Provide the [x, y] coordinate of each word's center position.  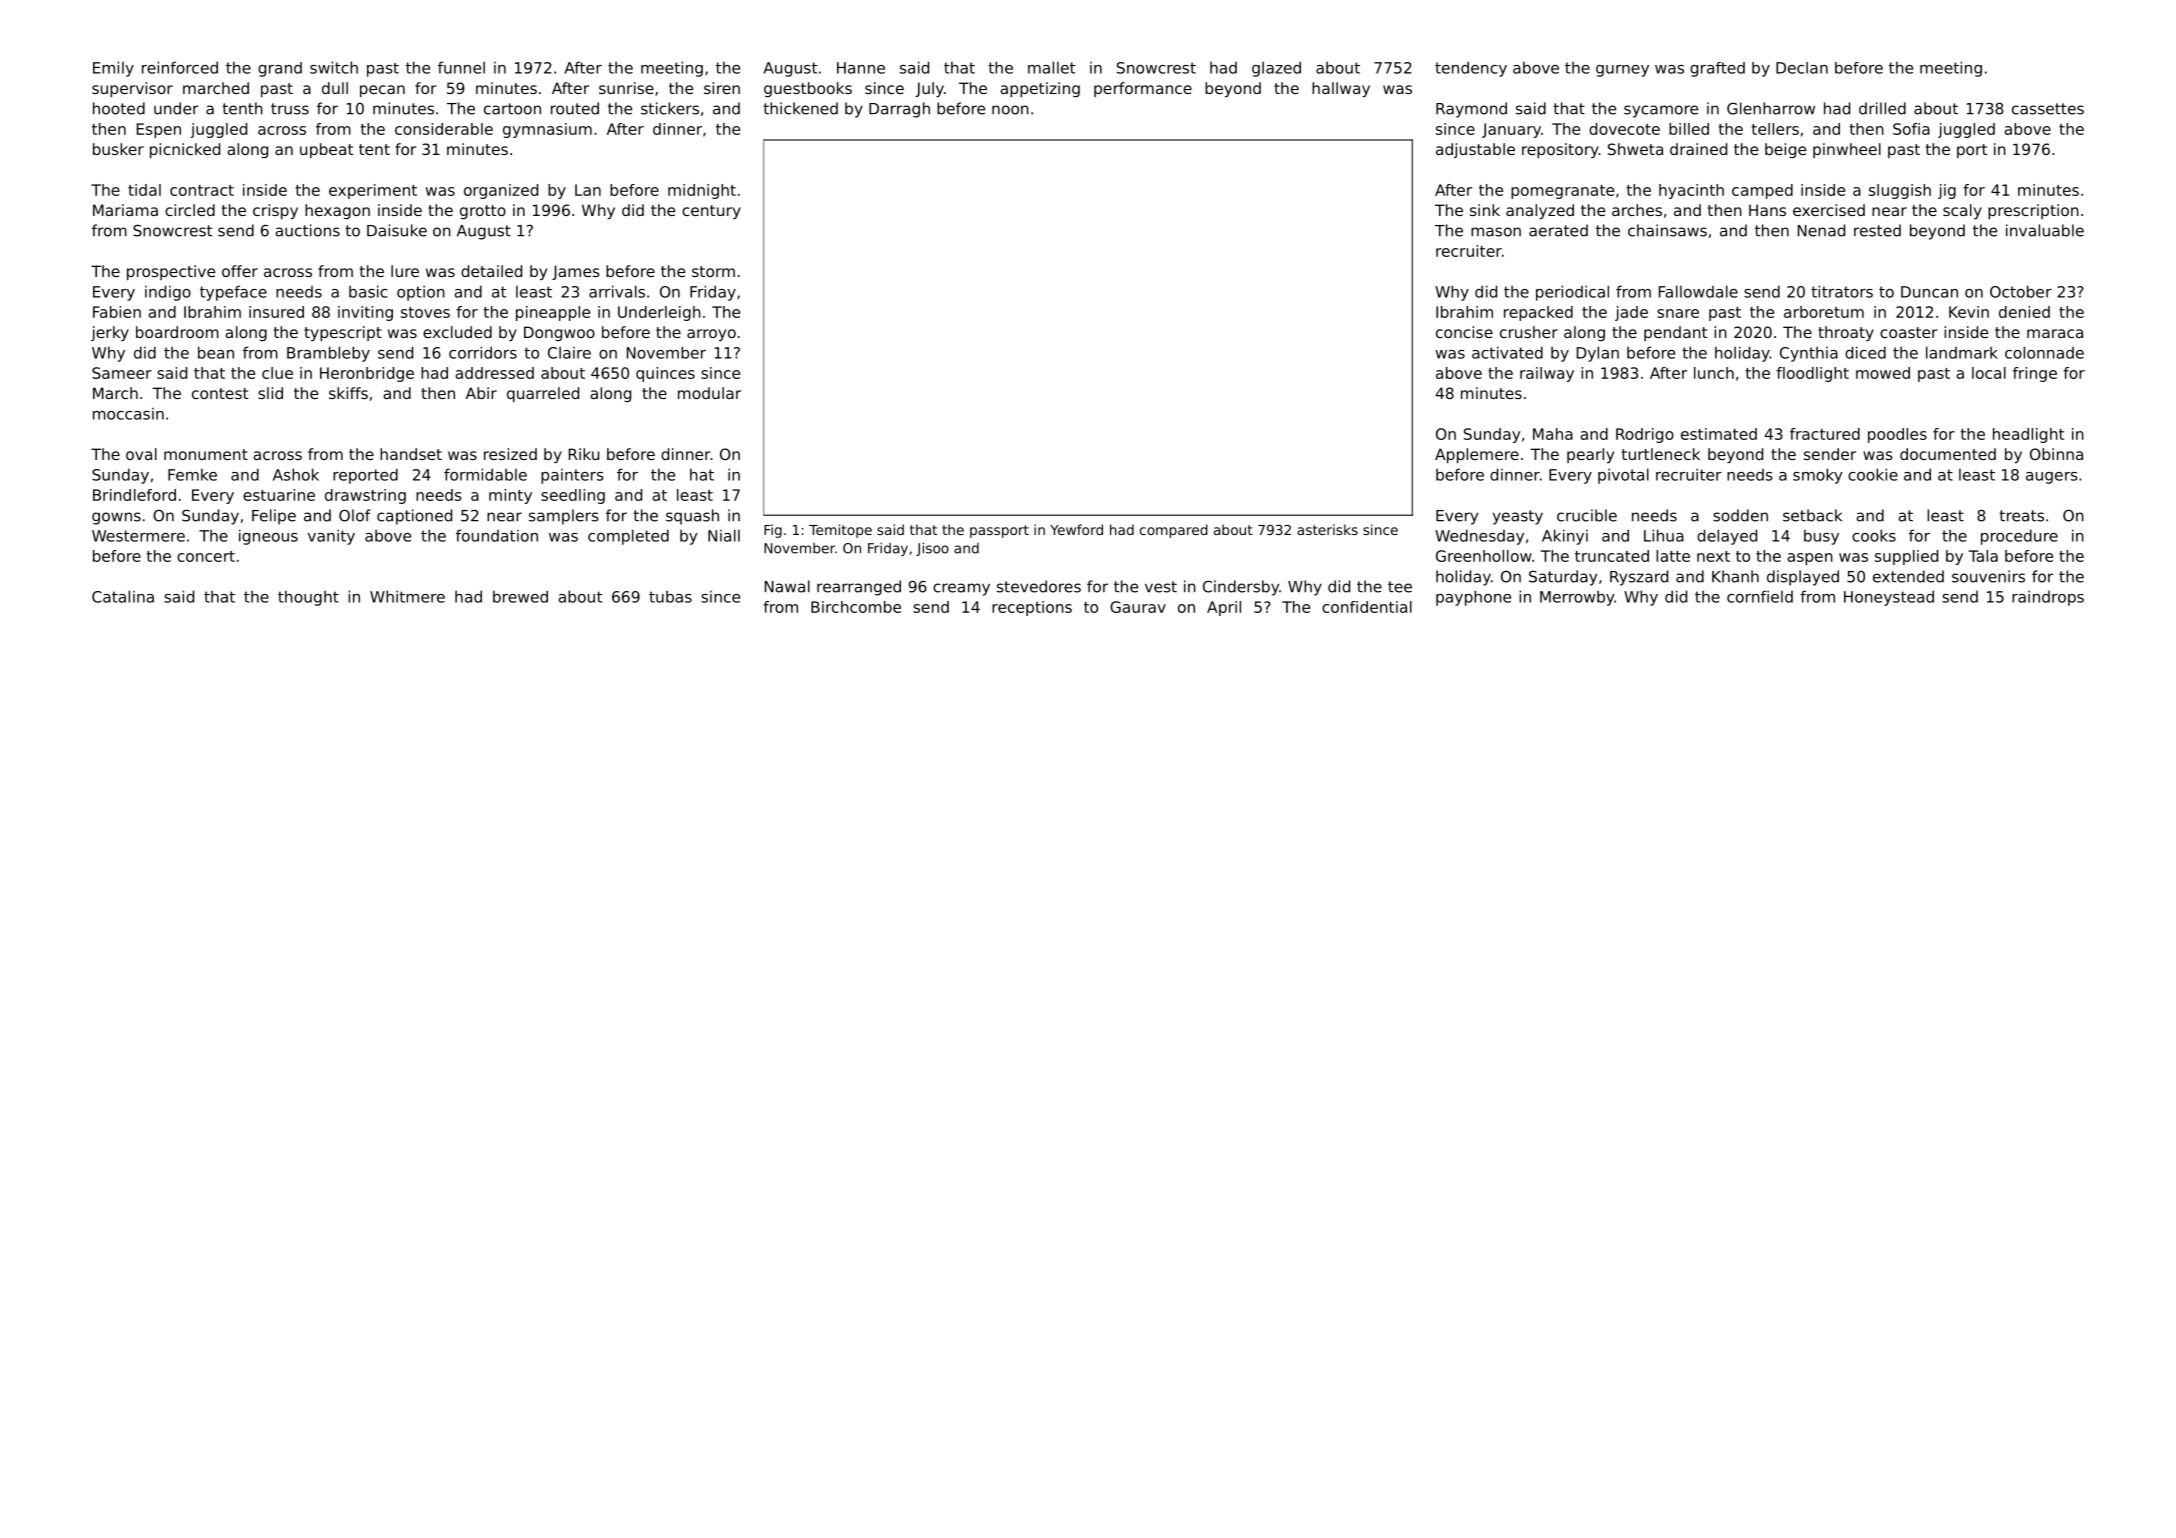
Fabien [117, 312]
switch [334, 67]
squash [692, 517]
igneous [268, 537]
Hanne [861, 68]
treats [2021, 516]
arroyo [711, 335]
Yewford [1076, 529]
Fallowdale [1698, 291]
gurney [1622, 71]
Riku [584, 454]
